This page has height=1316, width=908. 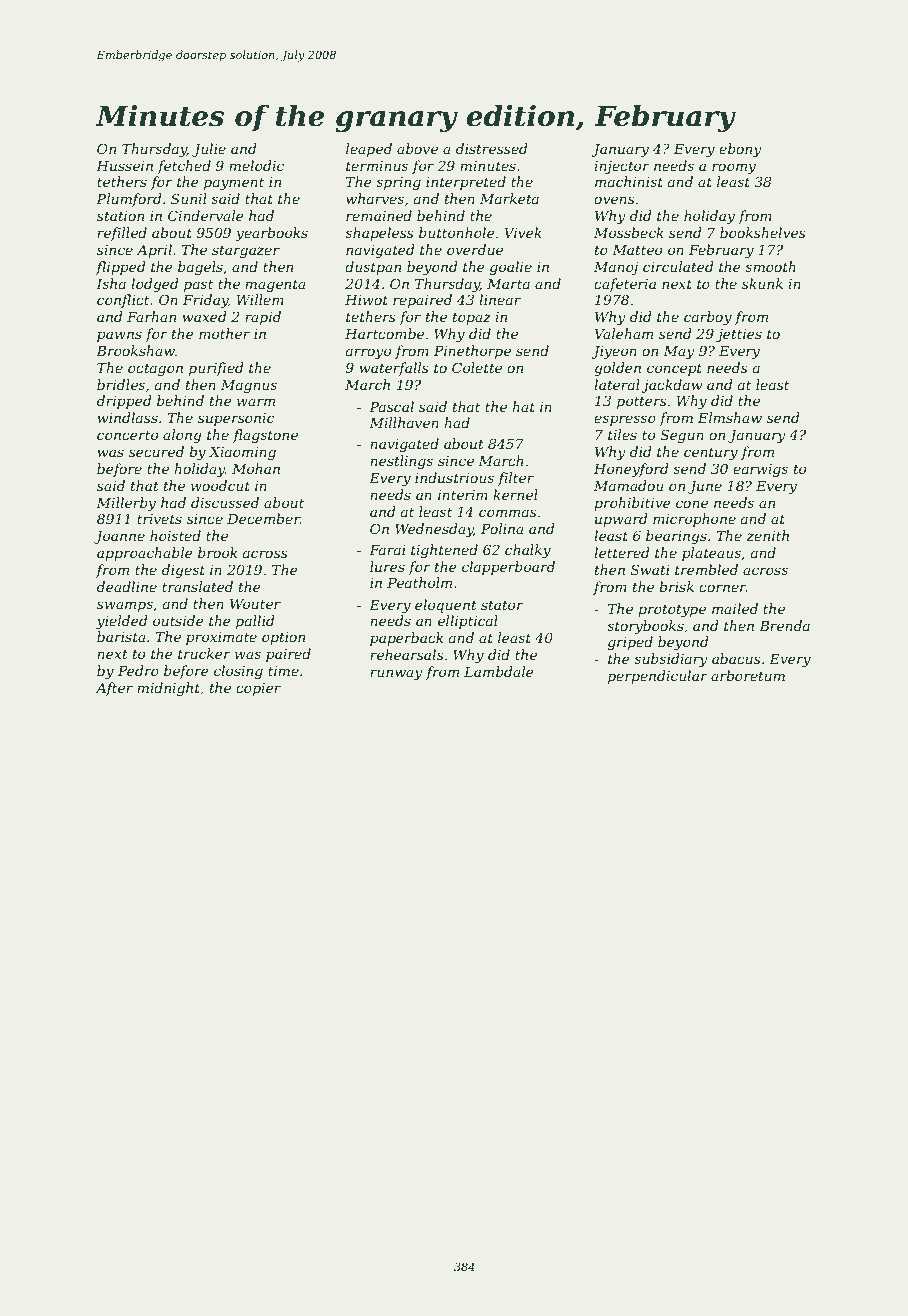 What do you see at coordinates (740, 150) in the page?
I see `ebony` at bounding box center [740, 150].
